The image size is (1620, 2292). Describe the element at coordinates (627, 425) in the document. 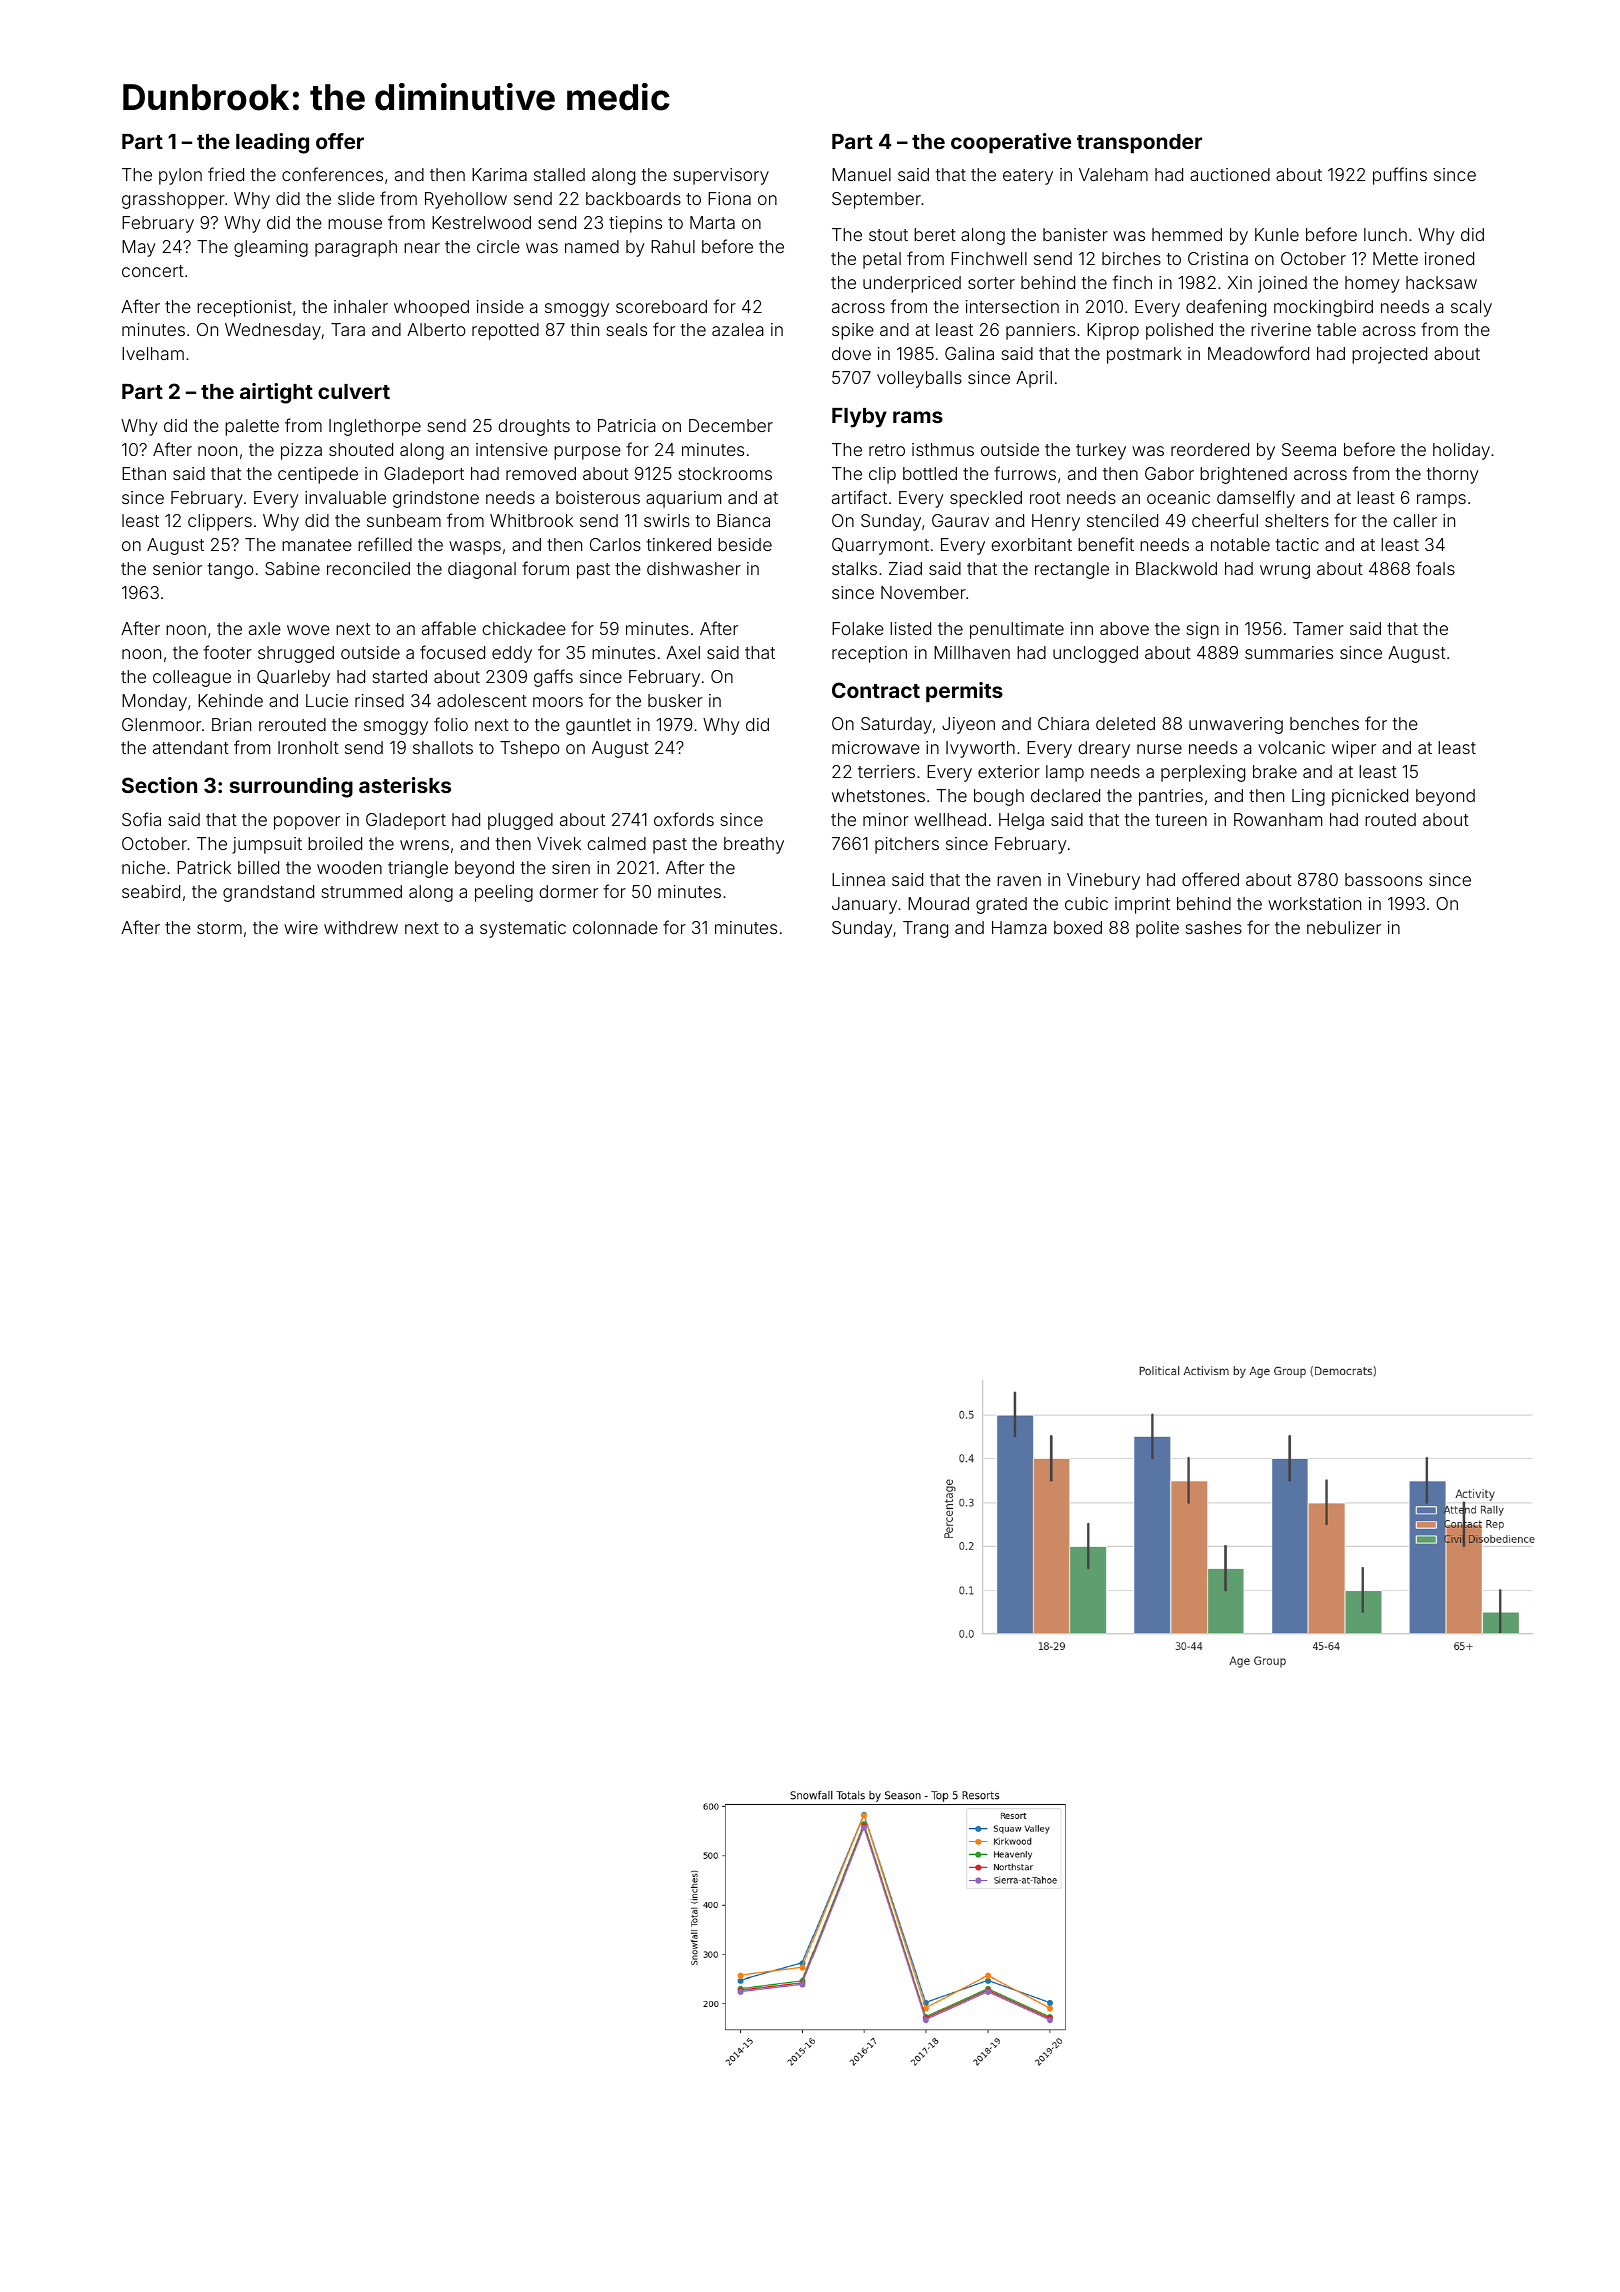

I see `Patricia` at that location.
